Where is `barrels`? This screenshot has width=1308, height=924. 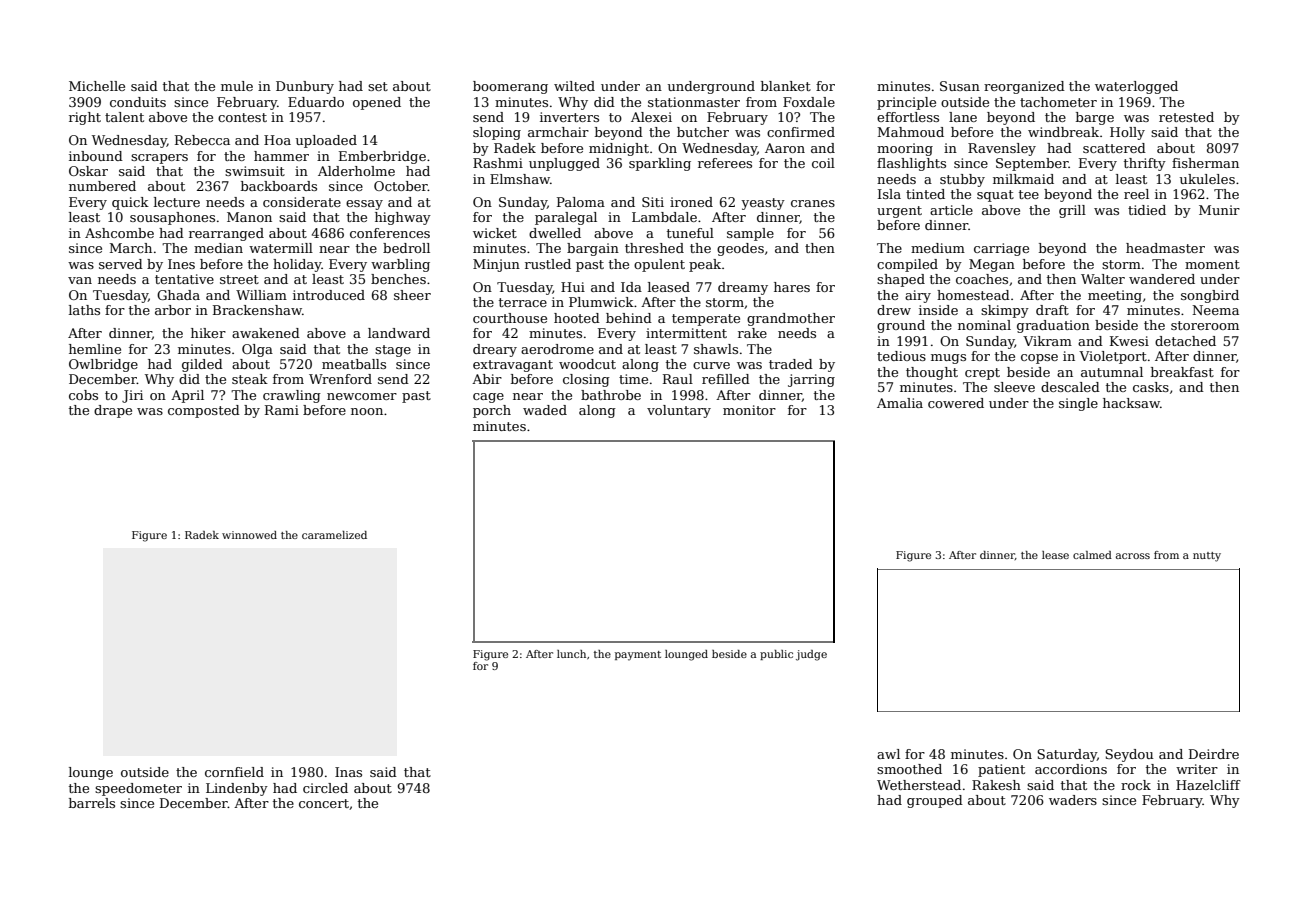 barrels is located at coordinates (92, 803).
